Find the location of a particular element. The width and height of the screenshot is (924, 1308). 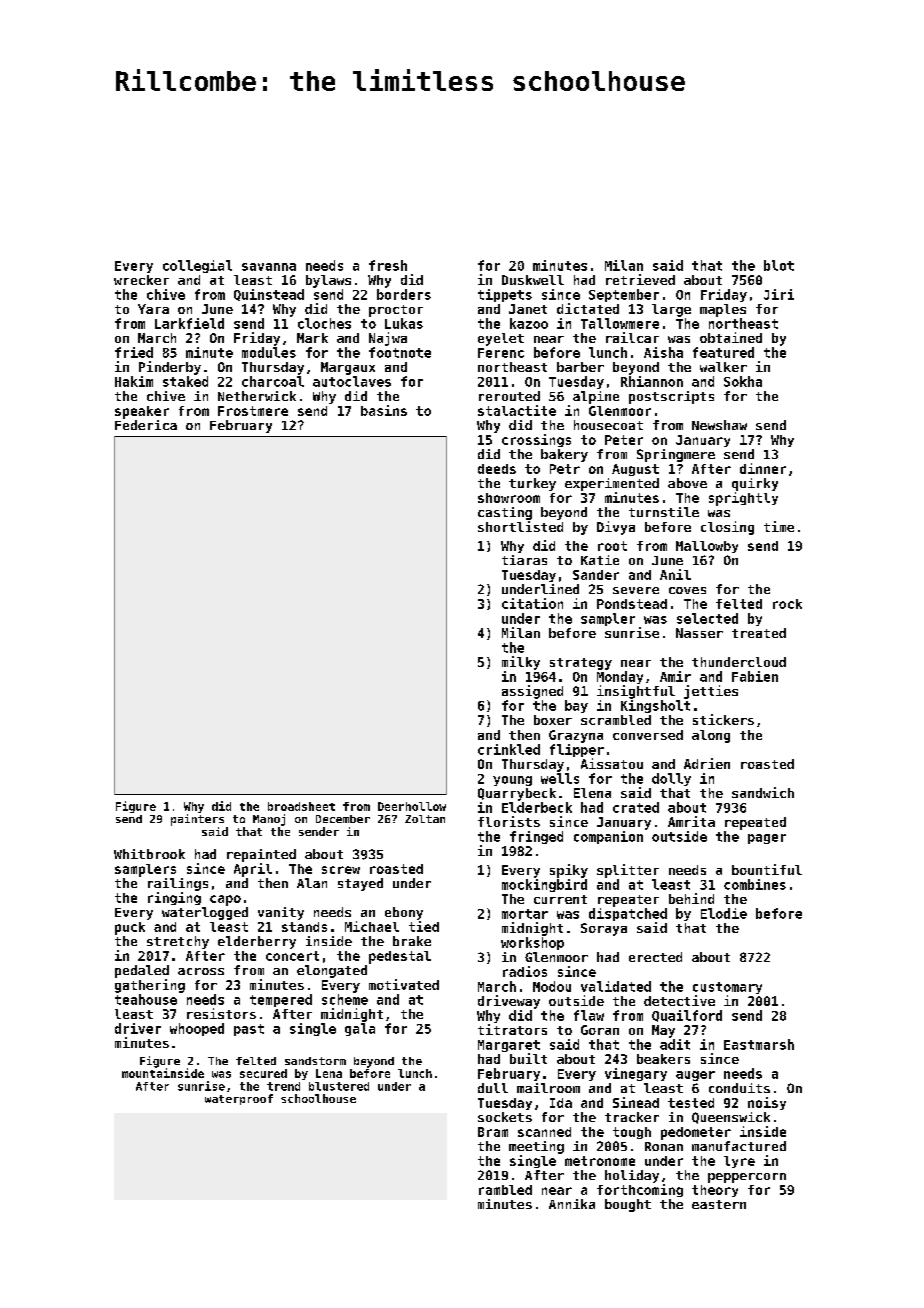

painters is located at coordinates (197, 820).
